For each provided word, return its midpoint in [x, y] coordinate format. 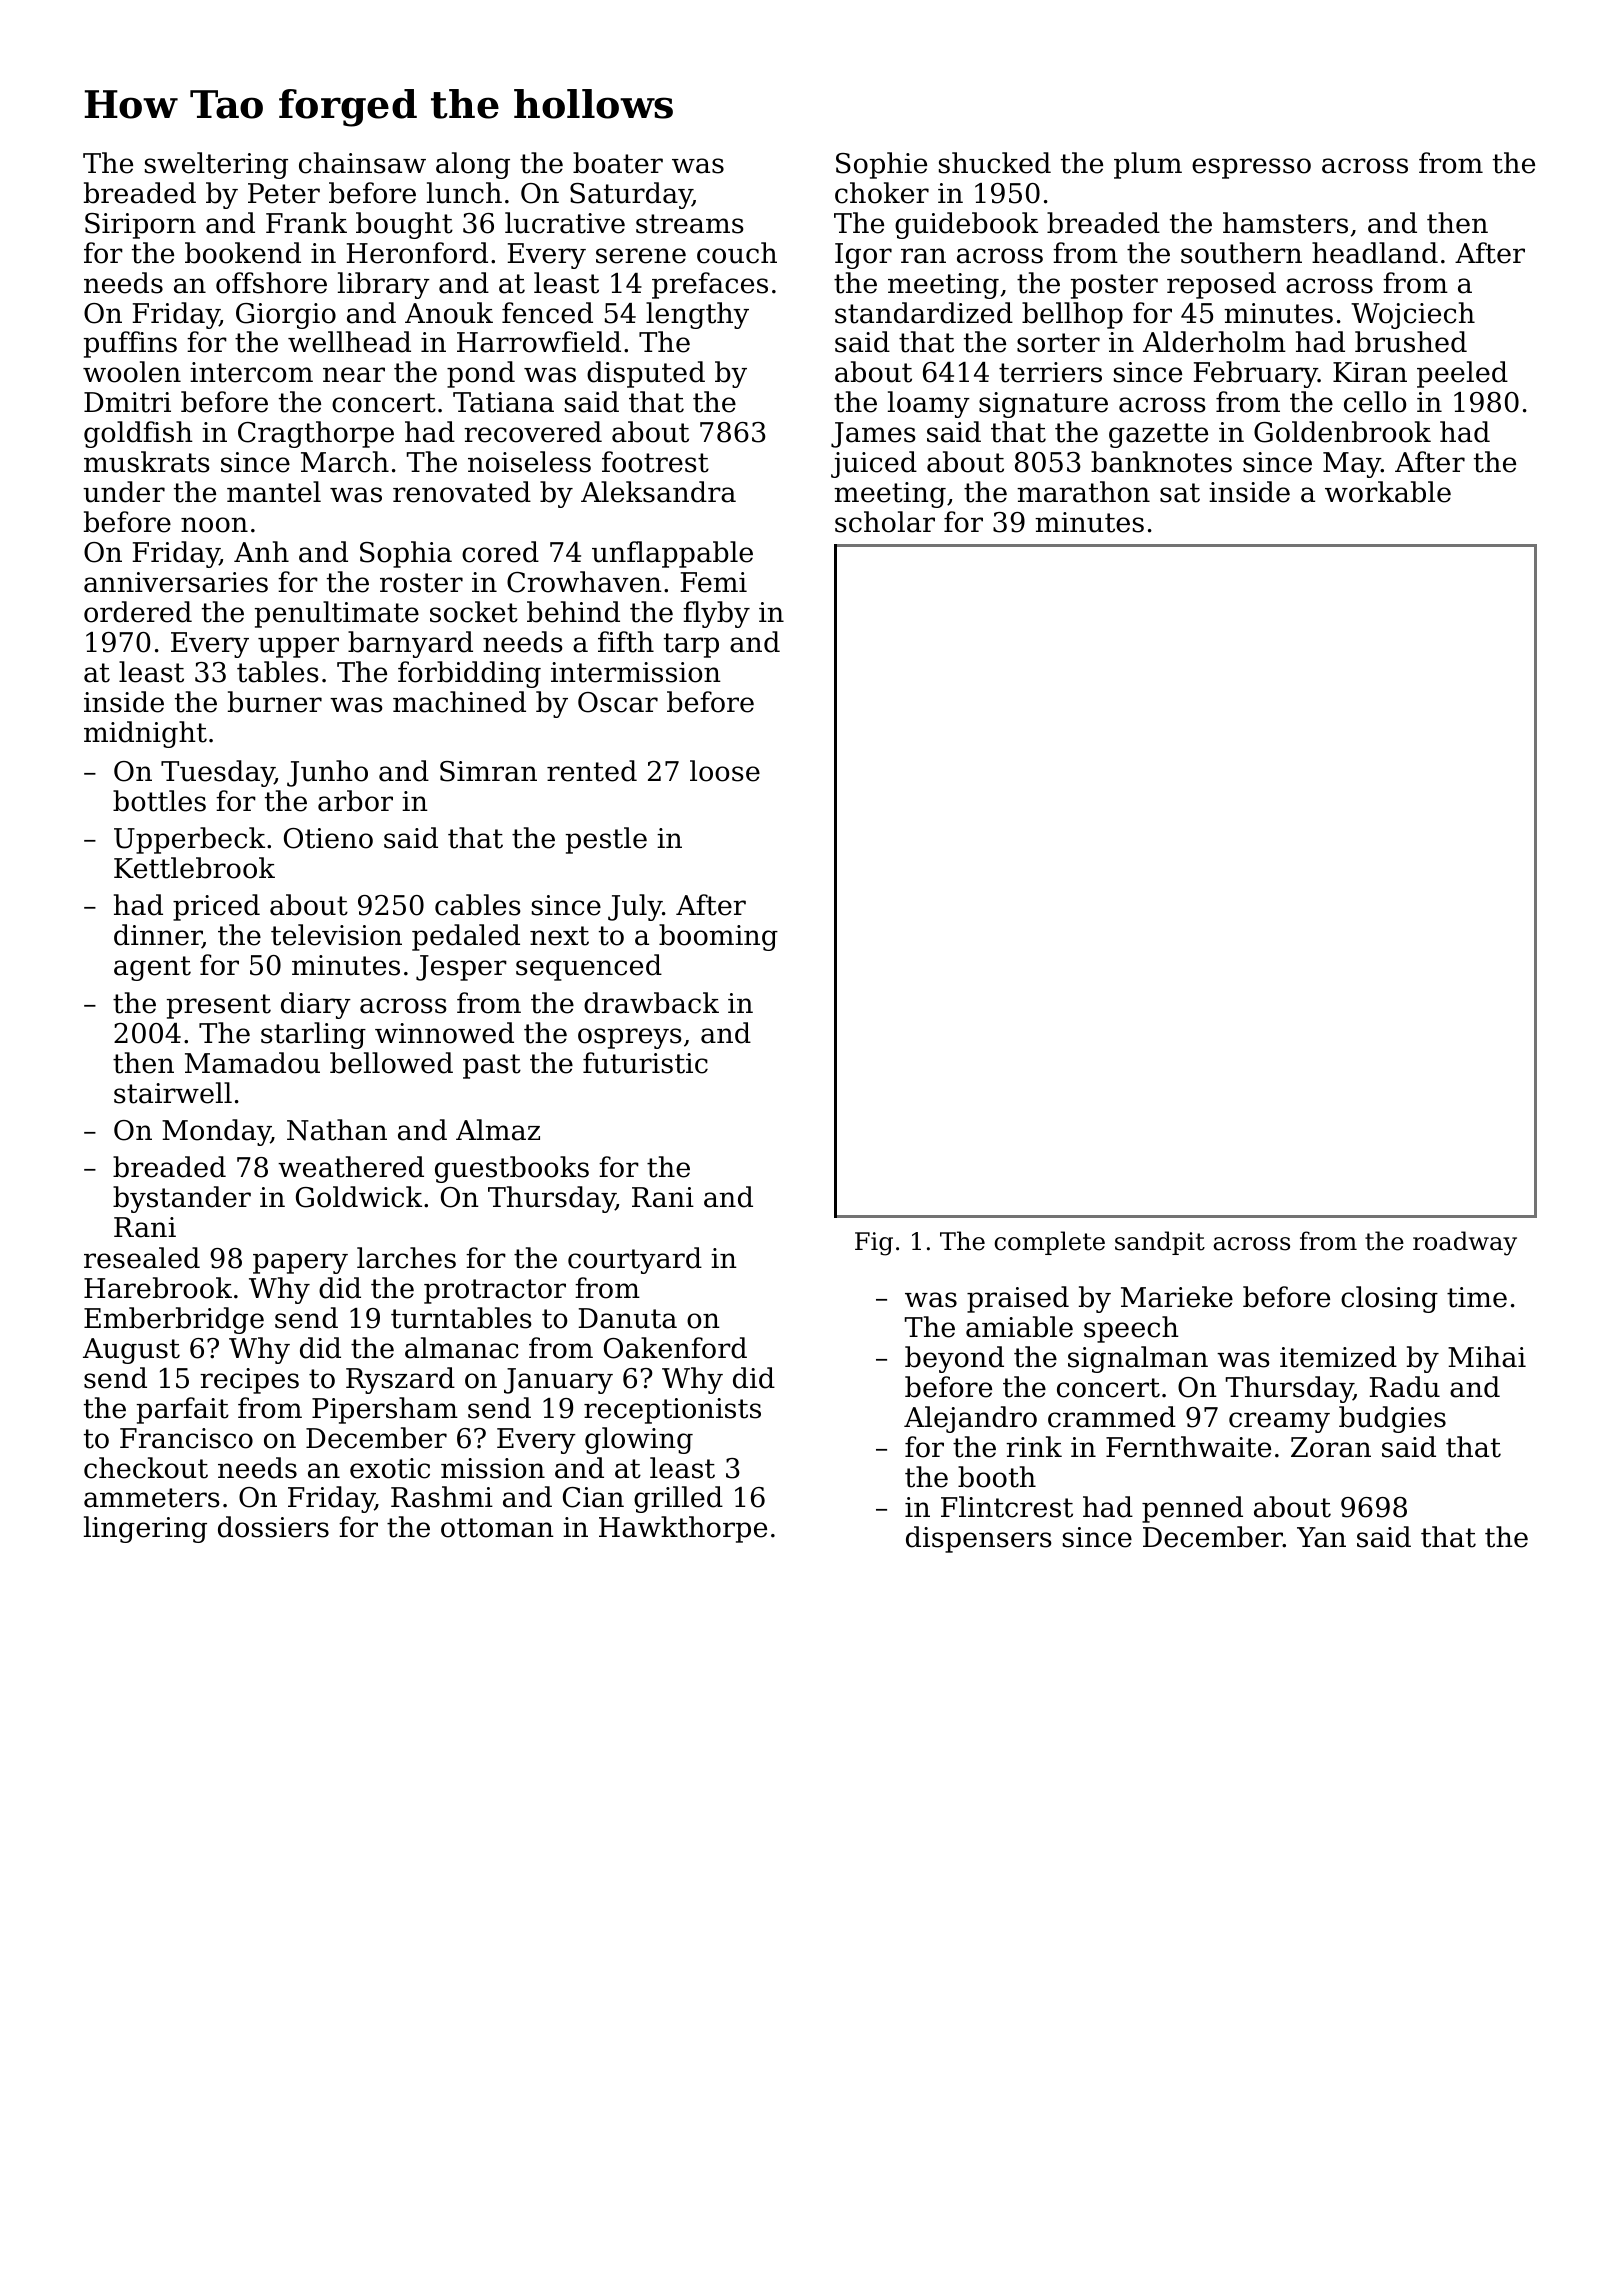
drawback [651, 1003]
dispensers [979, 1539]
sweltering [216, 165]
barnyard [410, 644]
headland [1375, 253]
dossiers [273, 1527]
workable [1388, 492]
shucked [995, 163]
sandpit [1160, 1243]
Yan [1321, 1537]
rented [592, 771]
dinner [158, 936]
